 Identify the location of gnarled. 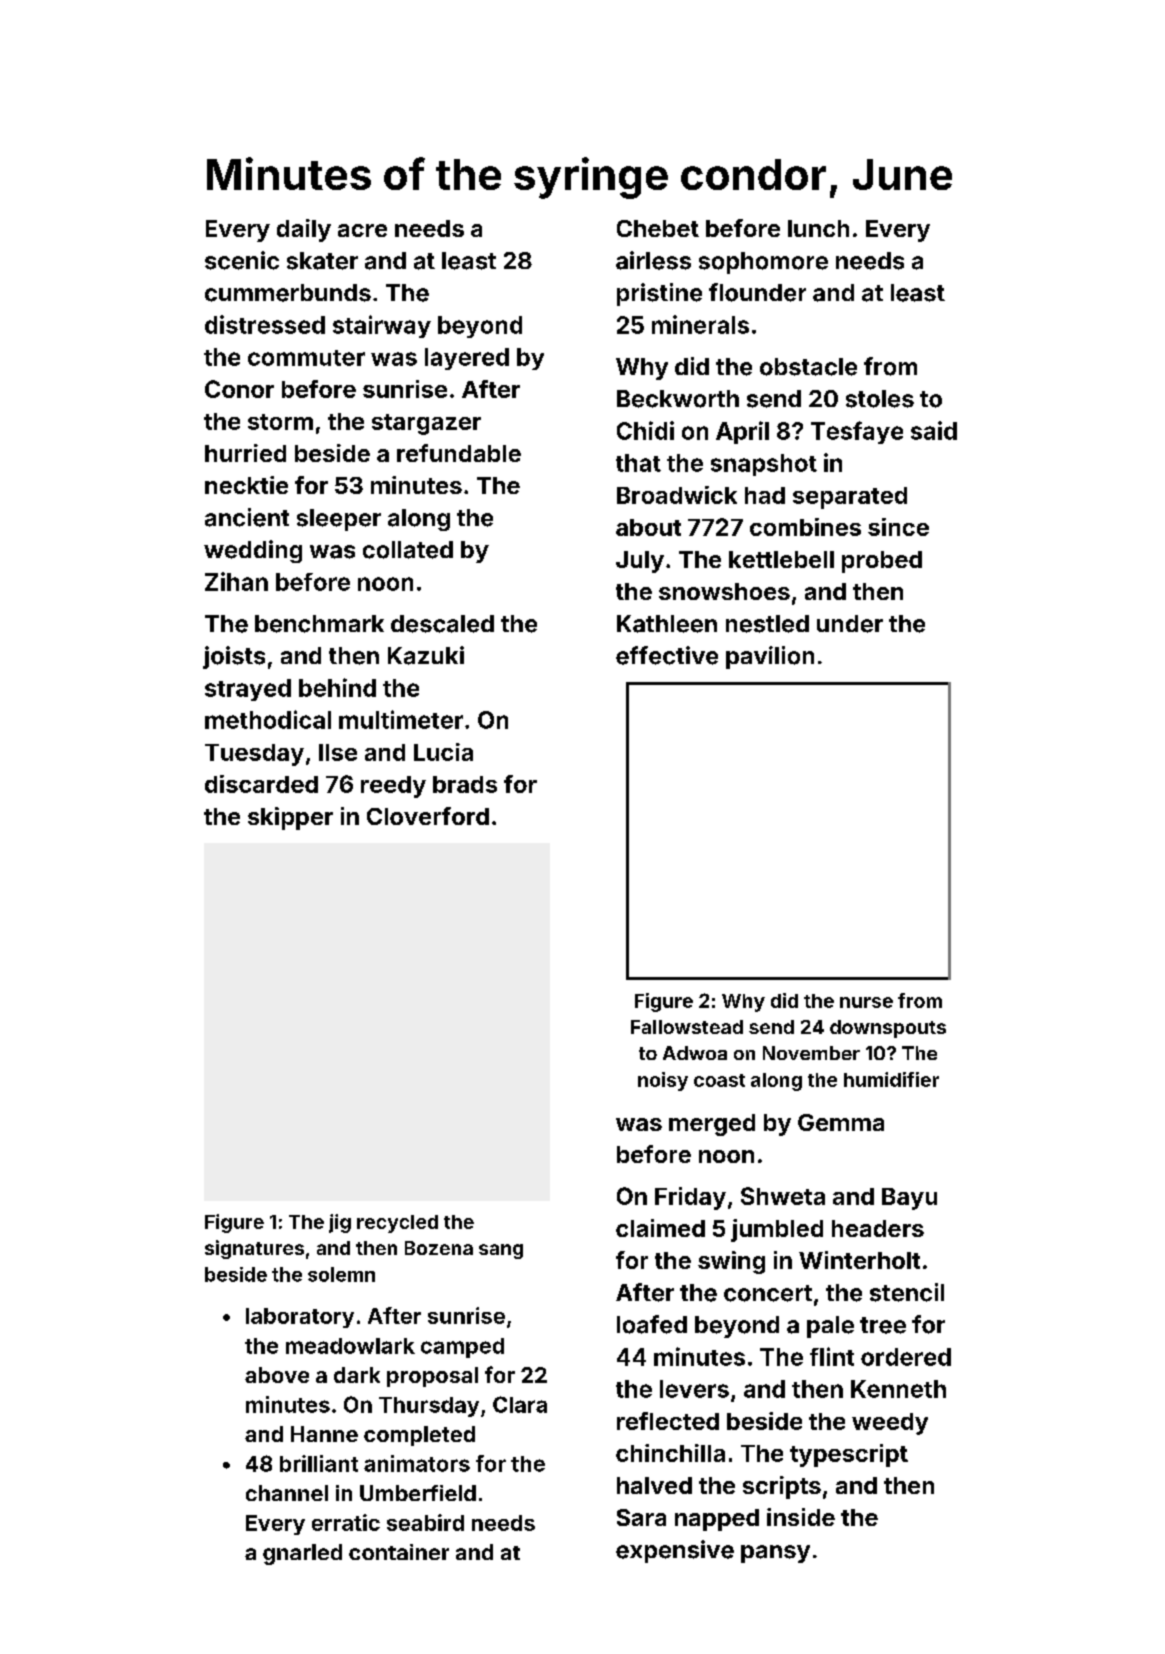
(302, 1554).
